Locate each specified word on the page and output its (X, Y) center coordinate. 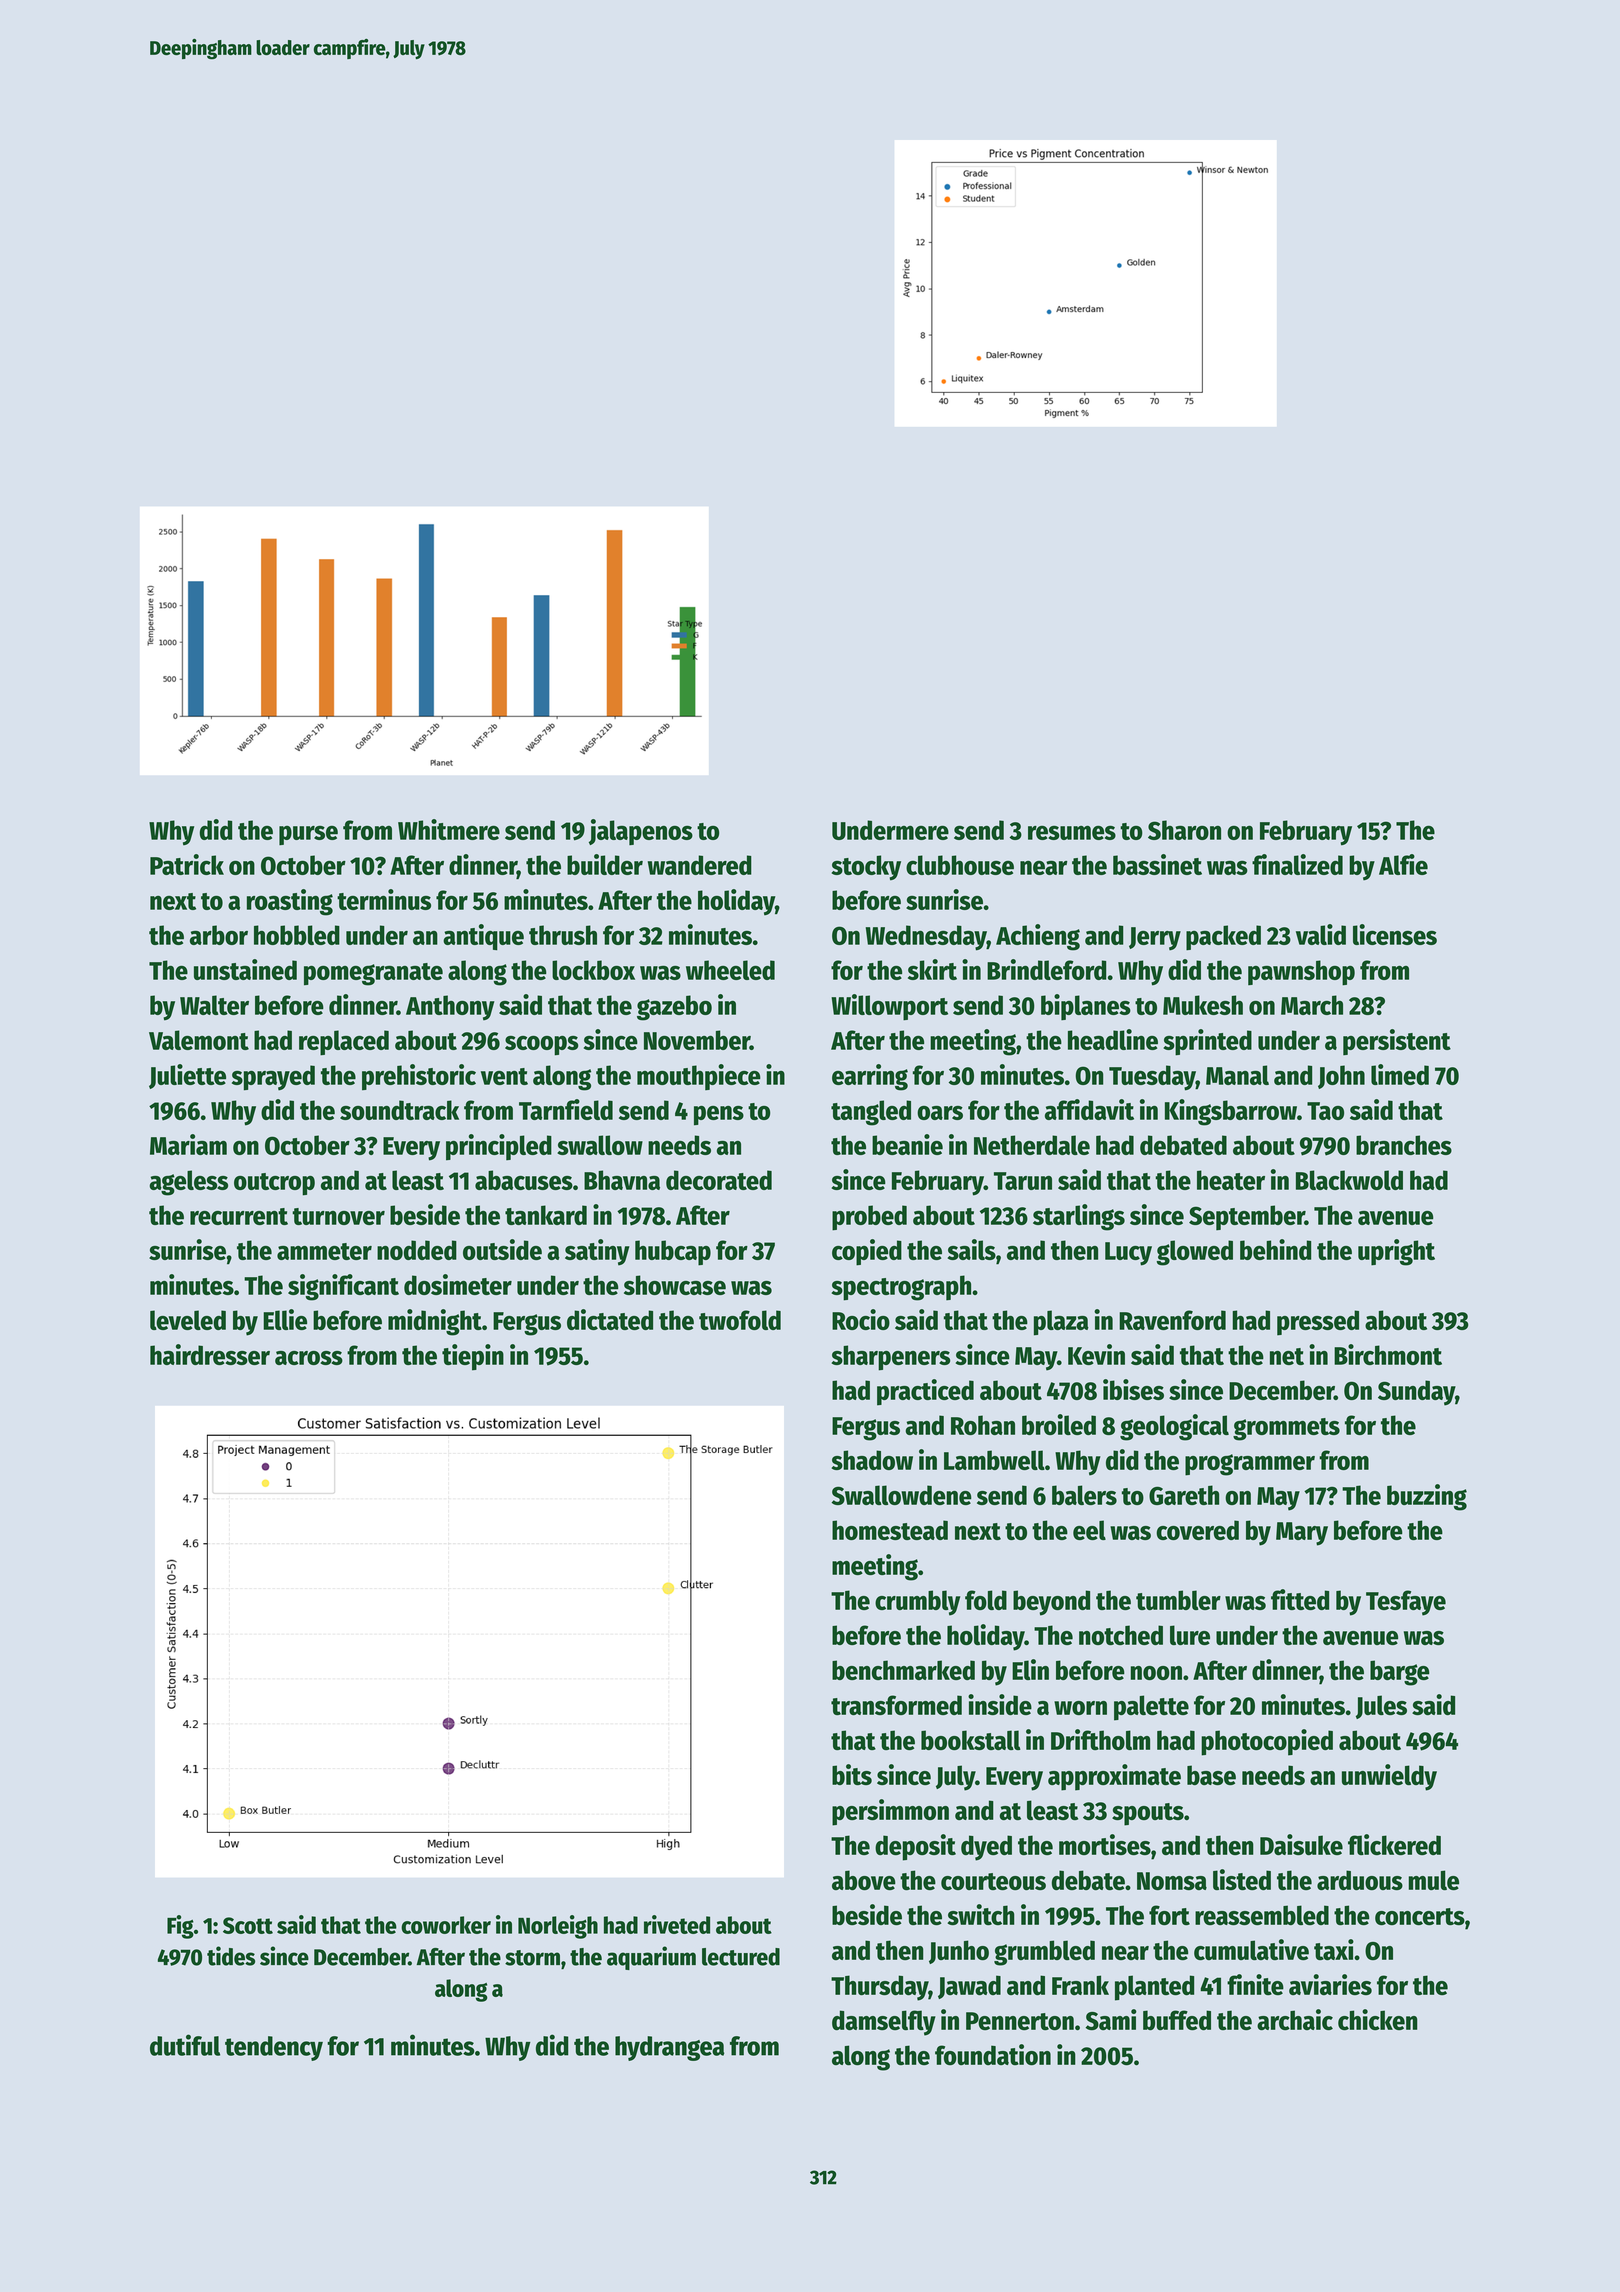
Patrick (187, 864)
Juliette (187, 1076)
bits (852, 1774)
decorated (719, 1180)
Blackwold (1349, 1180)
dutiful (185, 2045)
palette (1151, 1708)
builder (605, 864)
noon (1156, 1673)
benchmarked (903, 1670)
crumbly (917, 1603)
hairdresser (210, 1354)
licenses (1395, 934)
